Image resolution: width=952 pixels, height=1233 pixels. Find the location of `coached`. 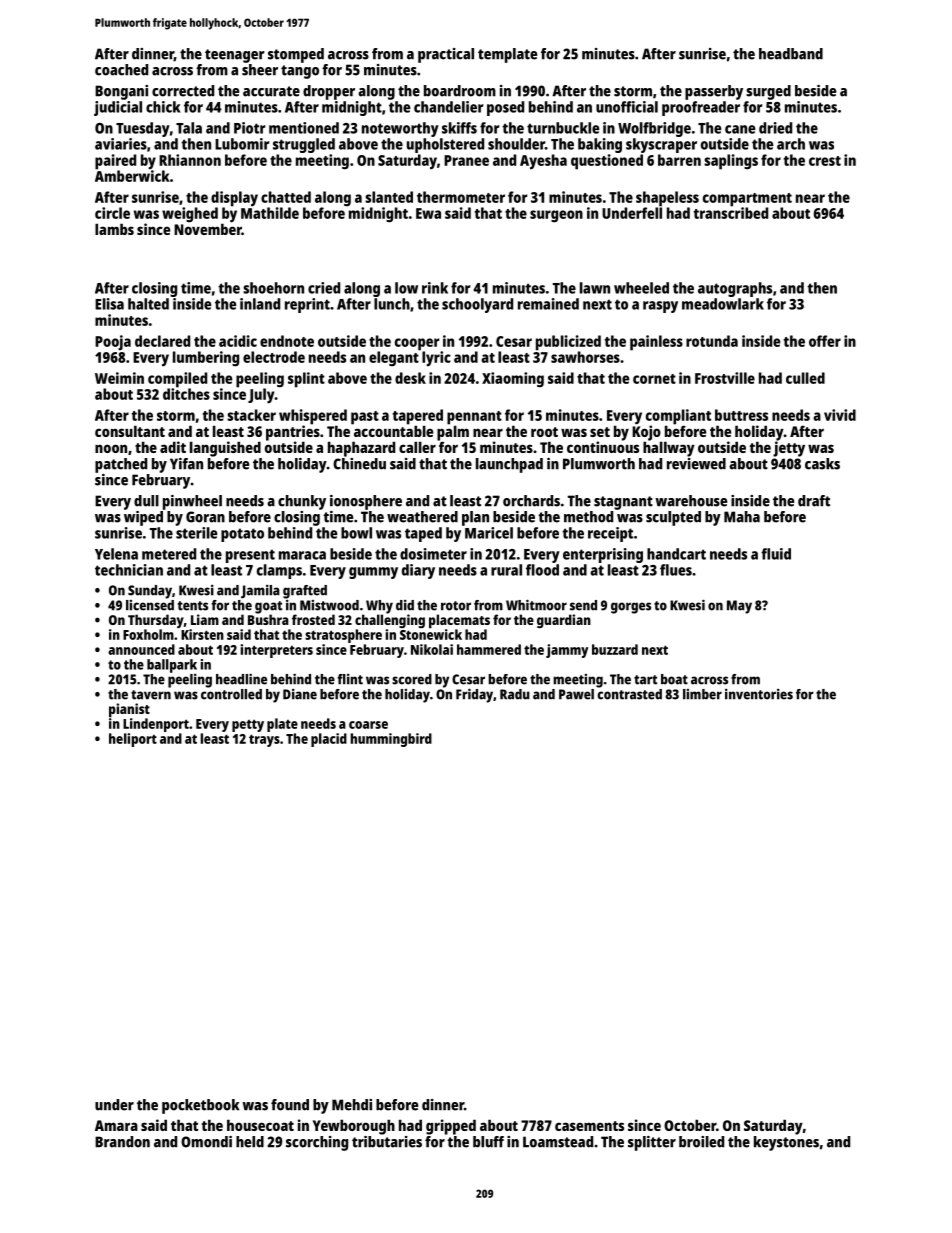

coached is located at coordinates (121, 70).
